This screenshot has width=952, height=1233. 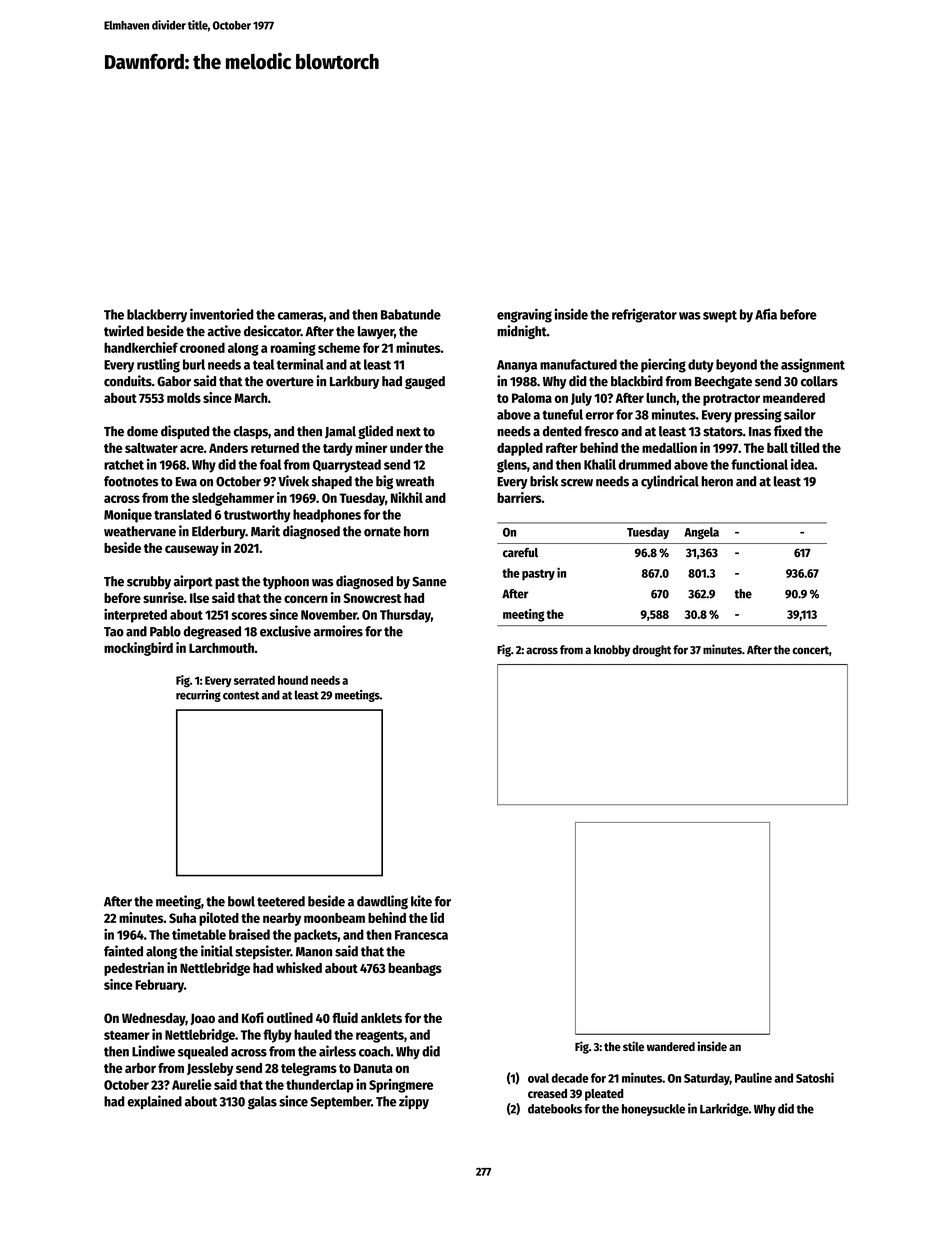 I want to click on Larchmouth, so click(x=221, y=648).
